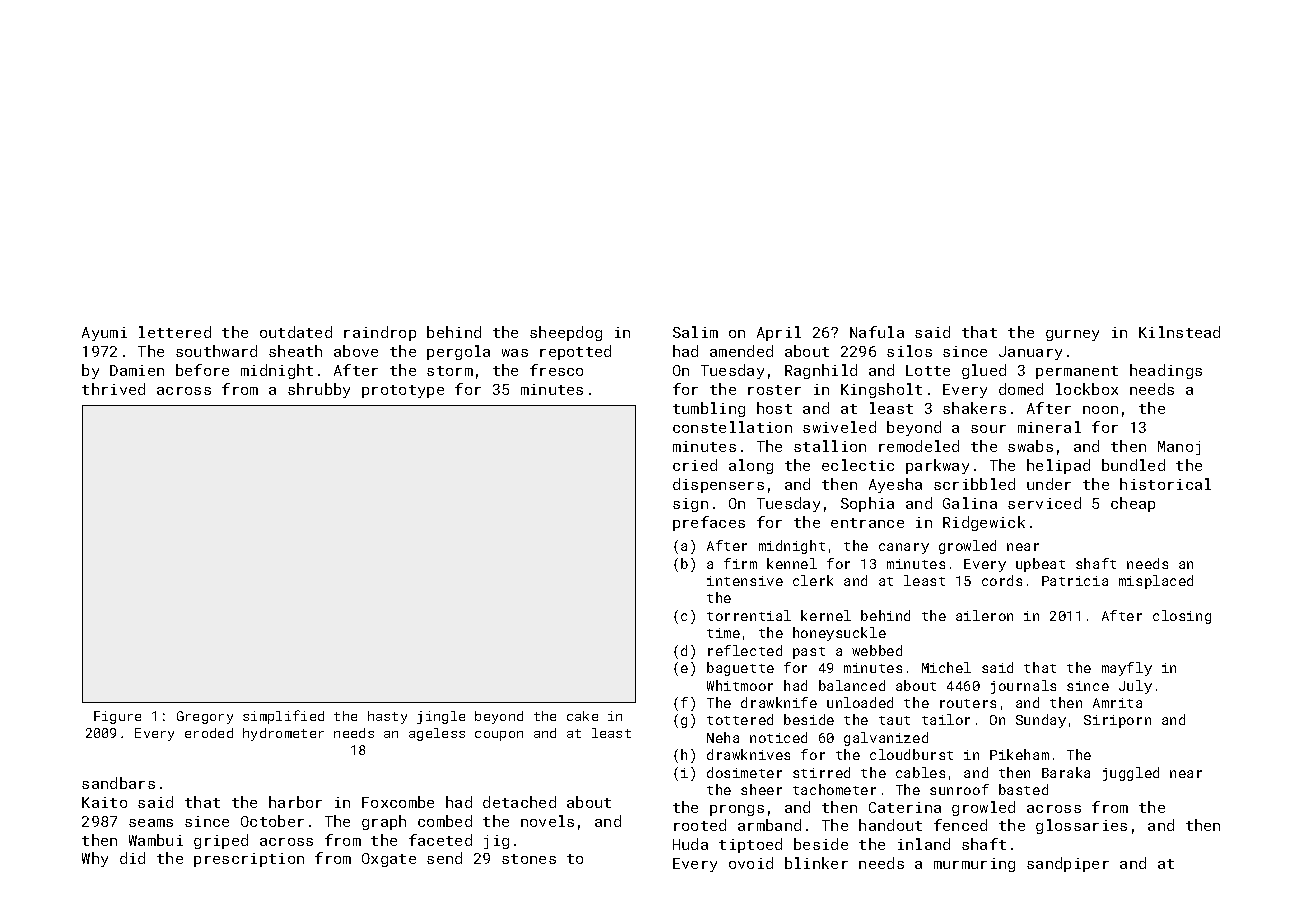  Describe the element at coordinates (113, 389) in the screenshot. I see `thrived` at that location.
